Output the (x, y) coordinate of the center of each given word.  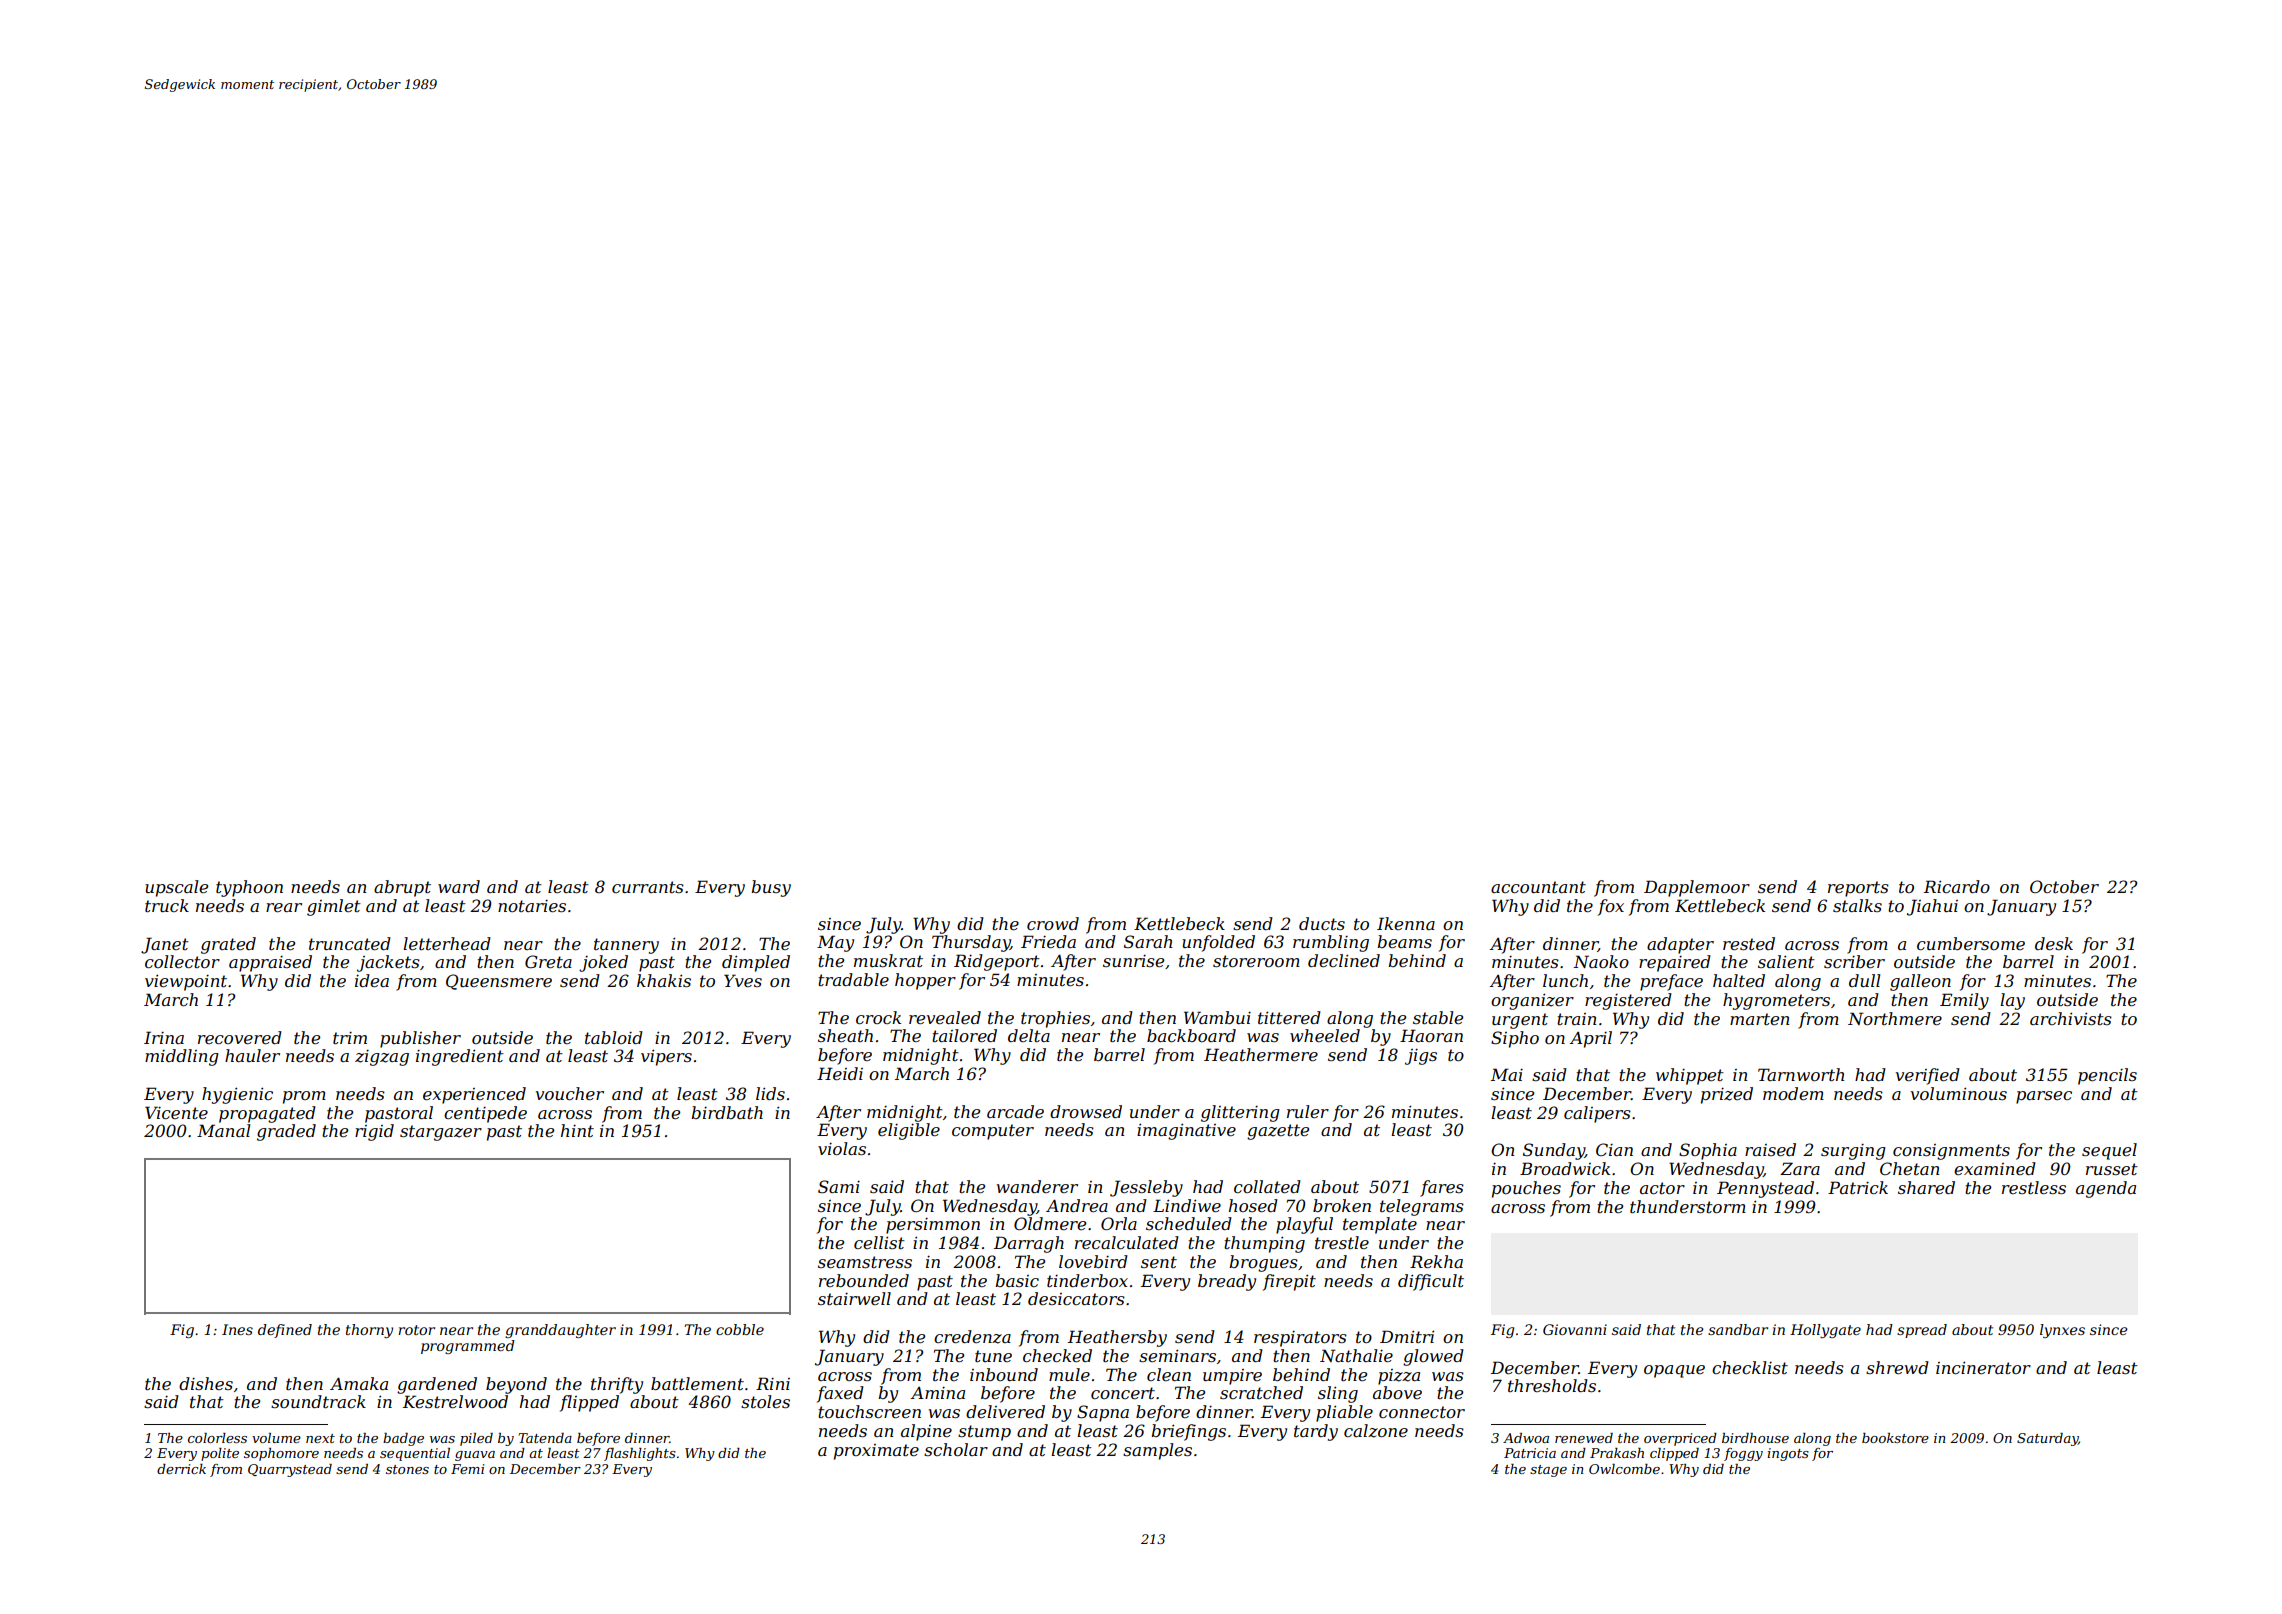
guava (475, 1456)
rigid (374, 1132)
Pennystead (1765, 1189)
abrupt (402, 888)
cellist (879, 1242)
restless (2034, 1187)
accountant (1538, 887)
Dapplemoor (1697, 888)
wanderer (1037, 1186)
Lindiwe (1187, 1205)
